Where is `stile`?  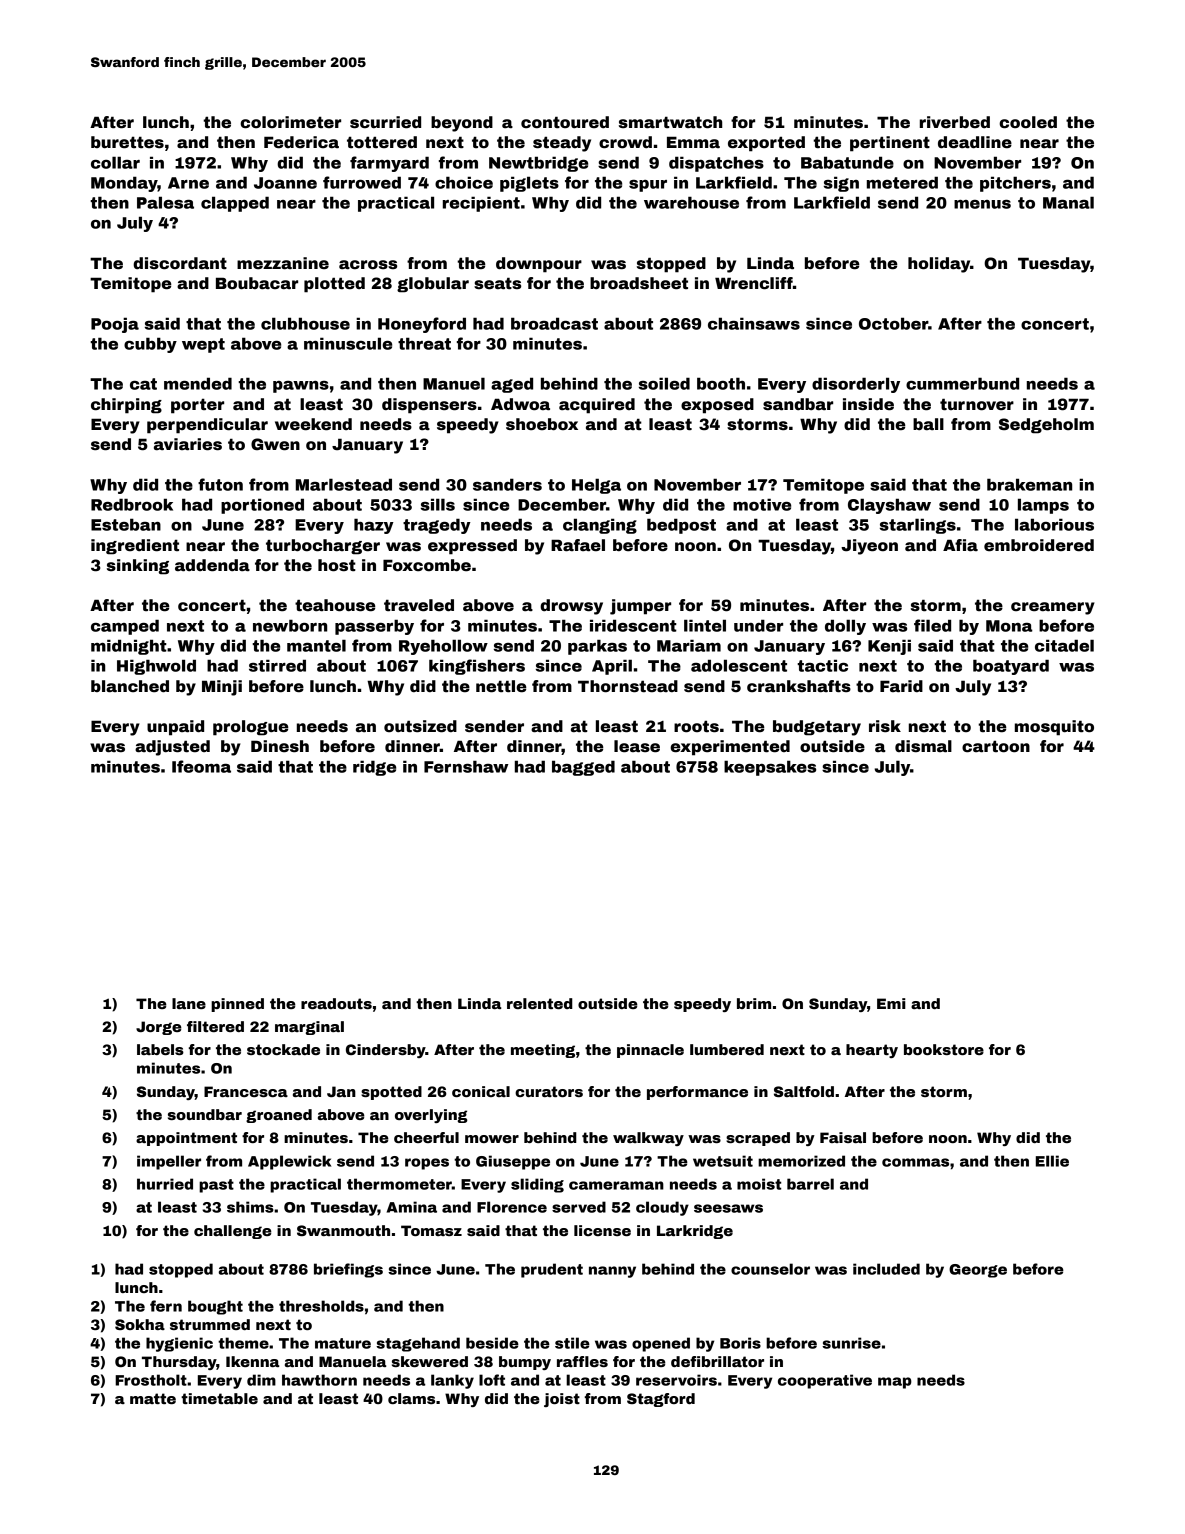 stile is located at coordinates (572, 1343).
